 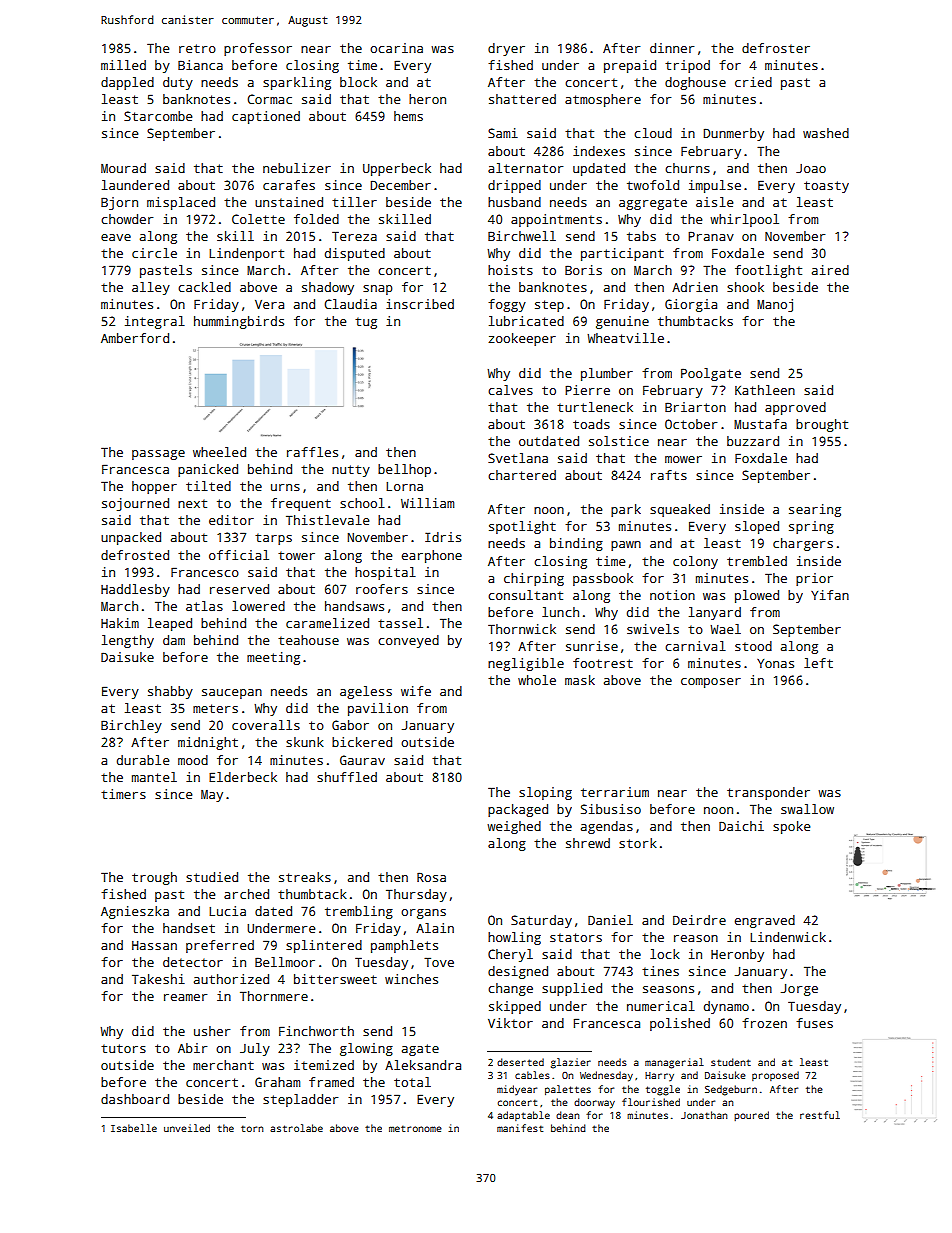 What do you see at coordinates (520, 1128) in the screenshot?
I see `manifest` at bounding box center [520, 1128].
